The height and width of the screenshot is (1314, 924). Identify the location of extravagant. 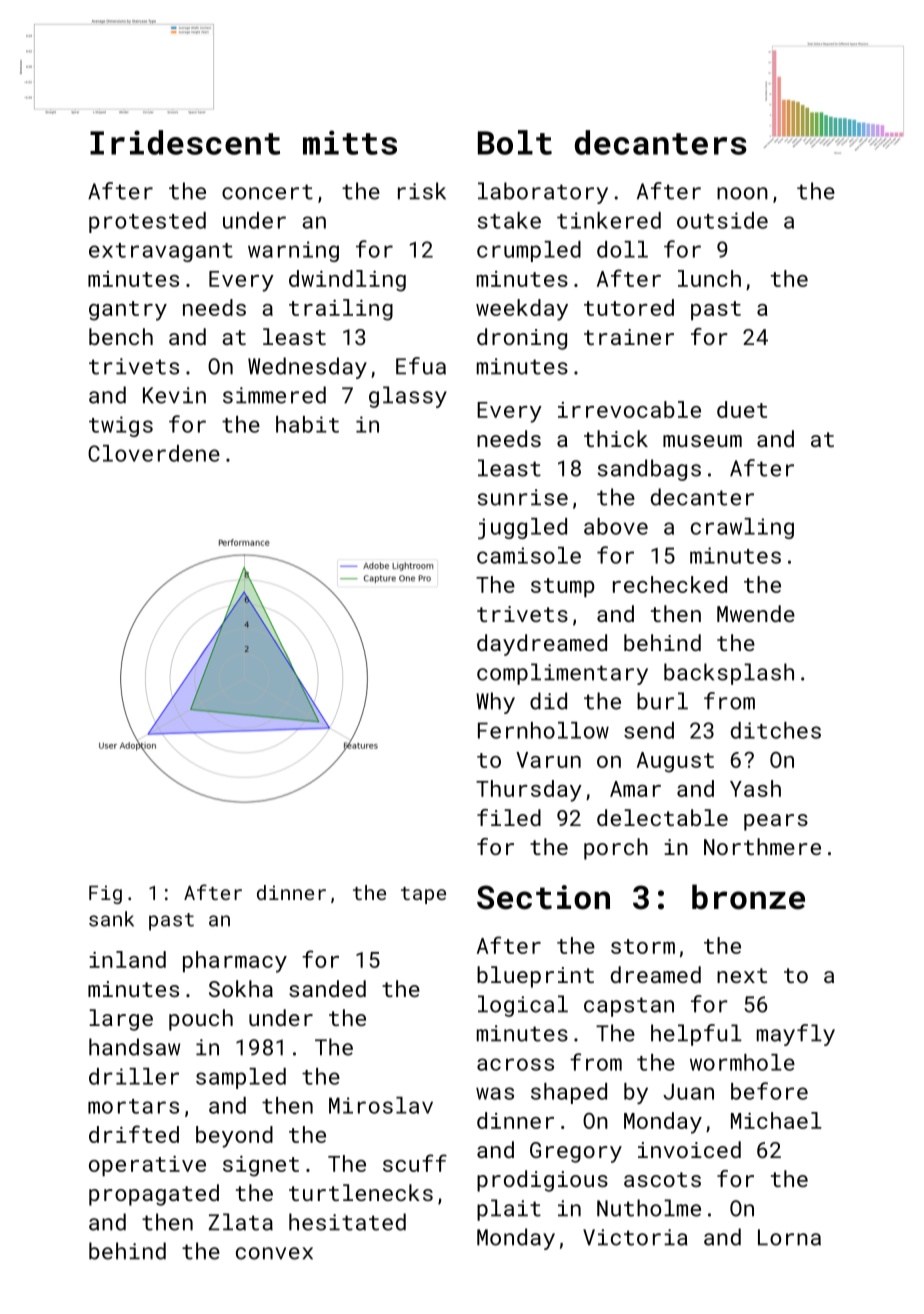
(161, 252).
